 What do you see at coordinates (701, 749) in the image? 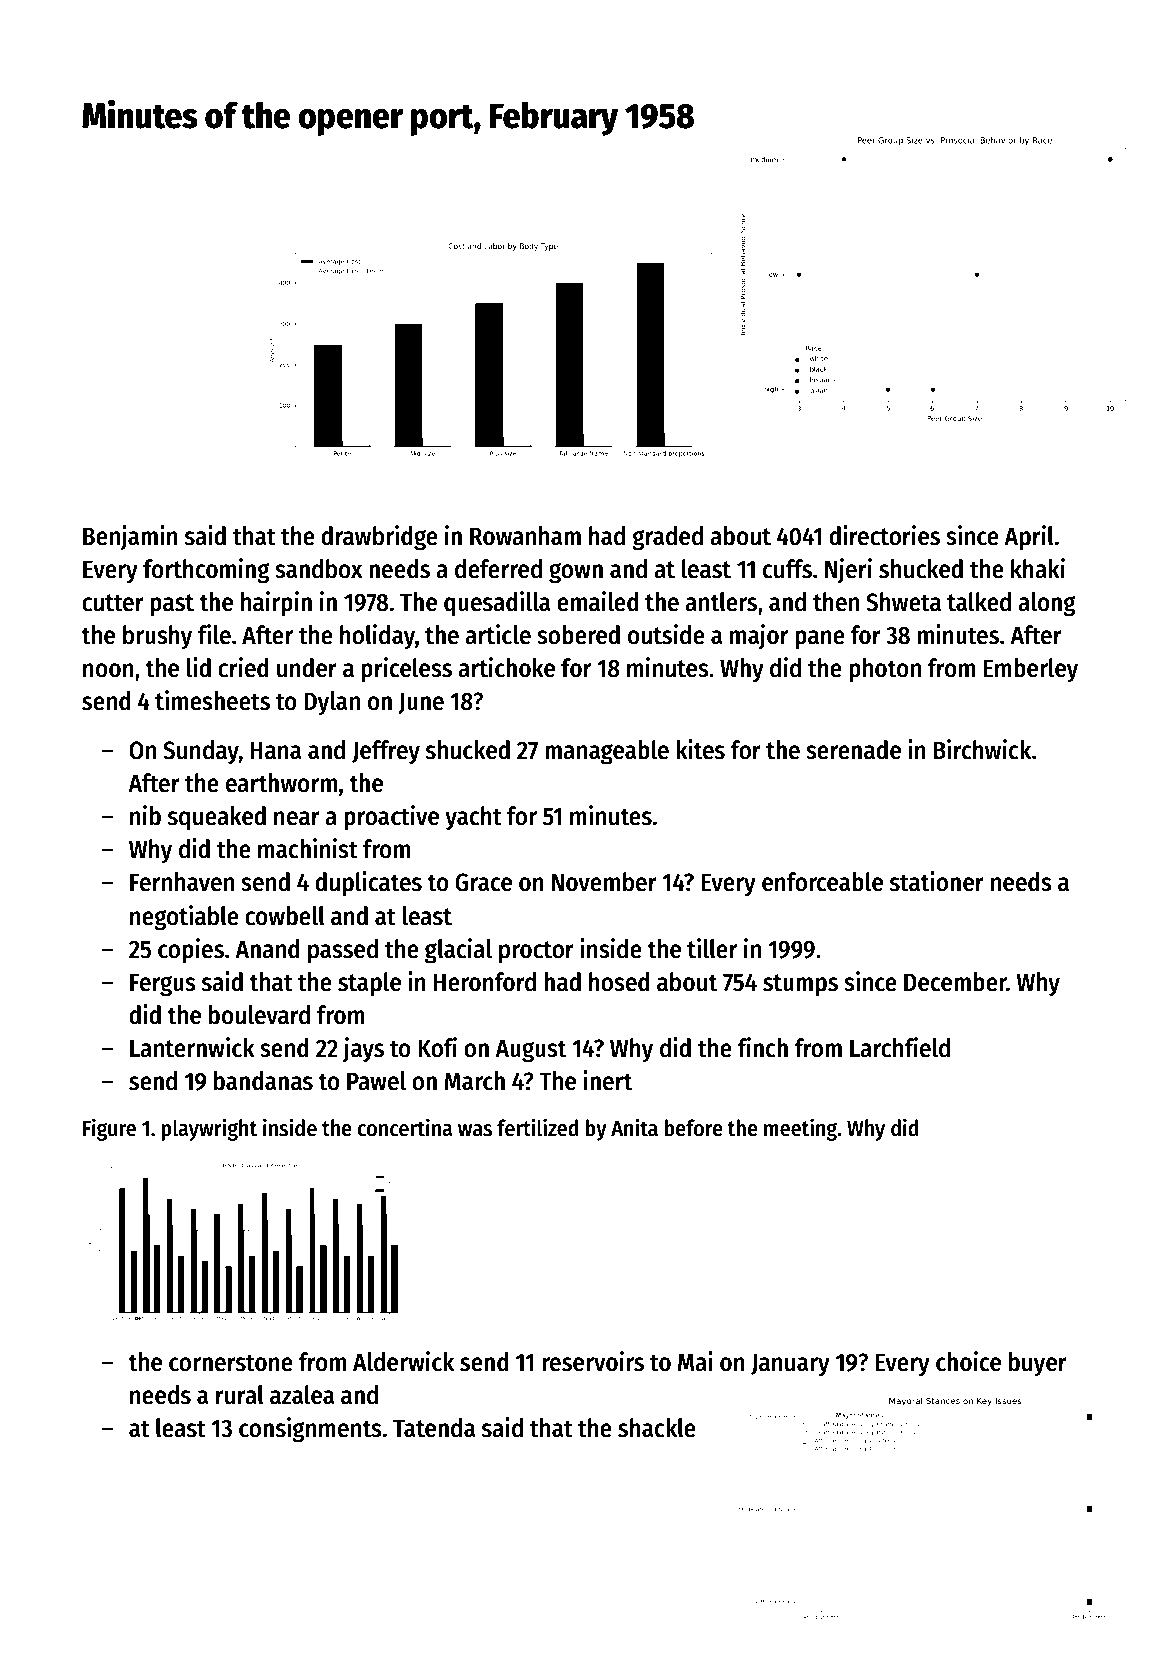
I see `kites` at bounding box center [701, 749].
